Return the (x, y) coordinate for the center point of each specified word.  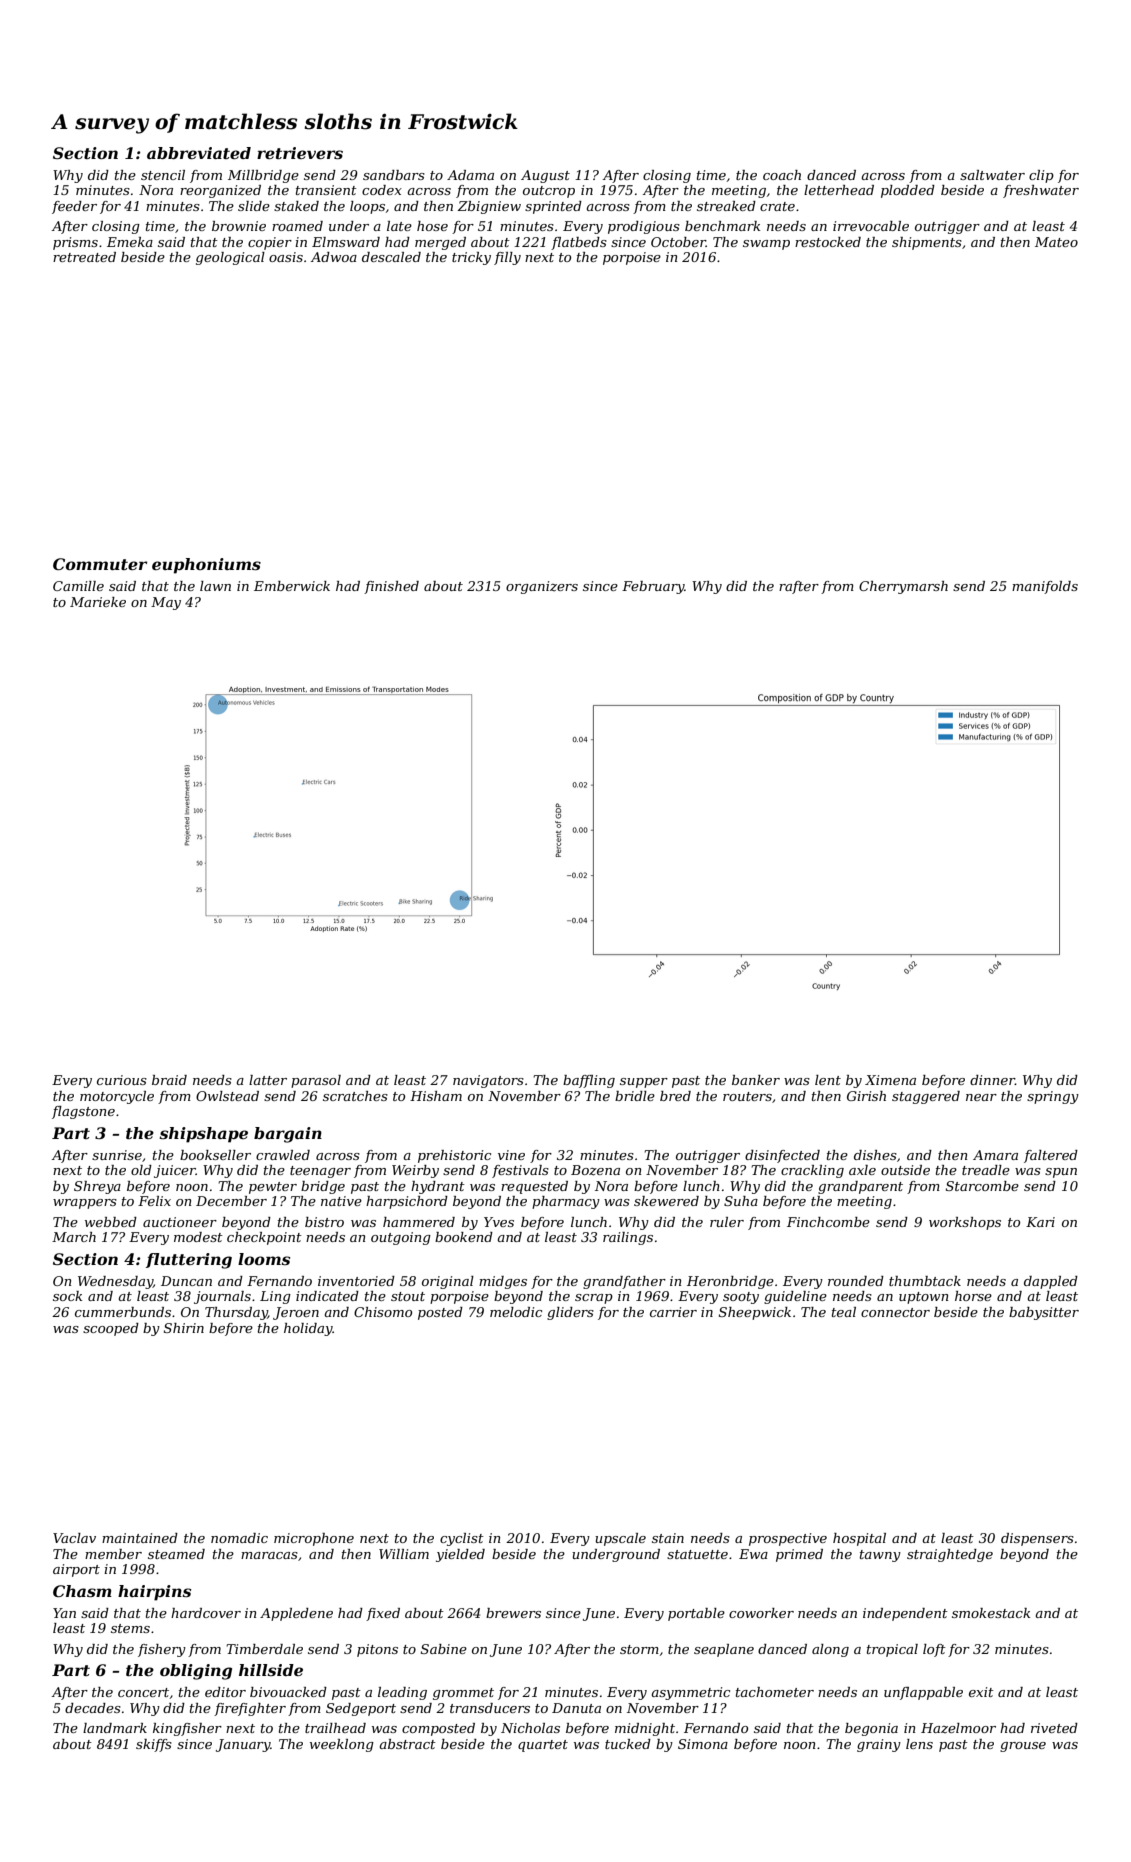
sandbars (394, 175)
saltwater (992, 175)
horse (973, 1296)
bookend (464, 1237)
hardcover (206, 1613)
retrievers (300, 153)
